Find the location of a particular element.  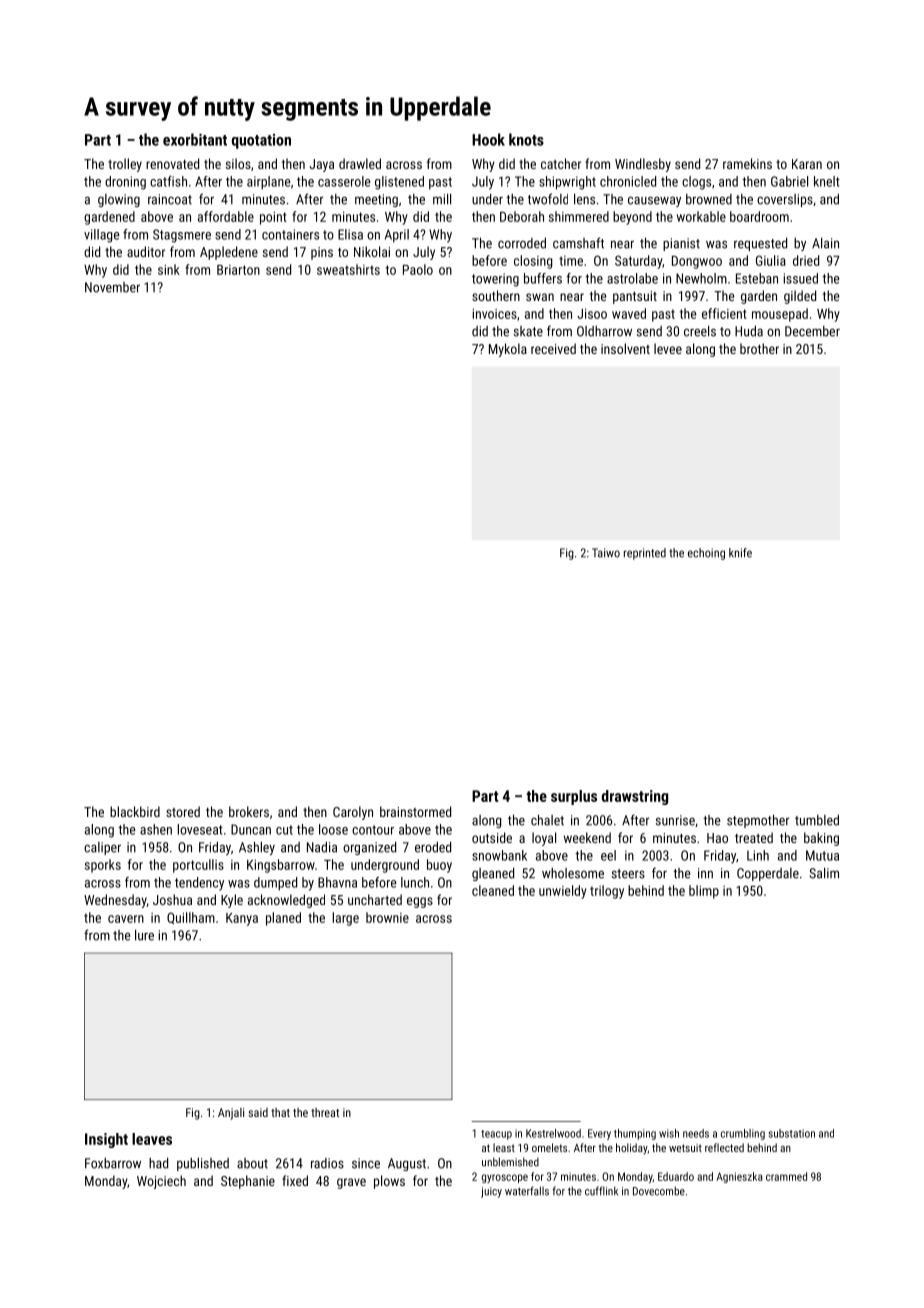

Taiwo is located at coordinates (606, 553).
